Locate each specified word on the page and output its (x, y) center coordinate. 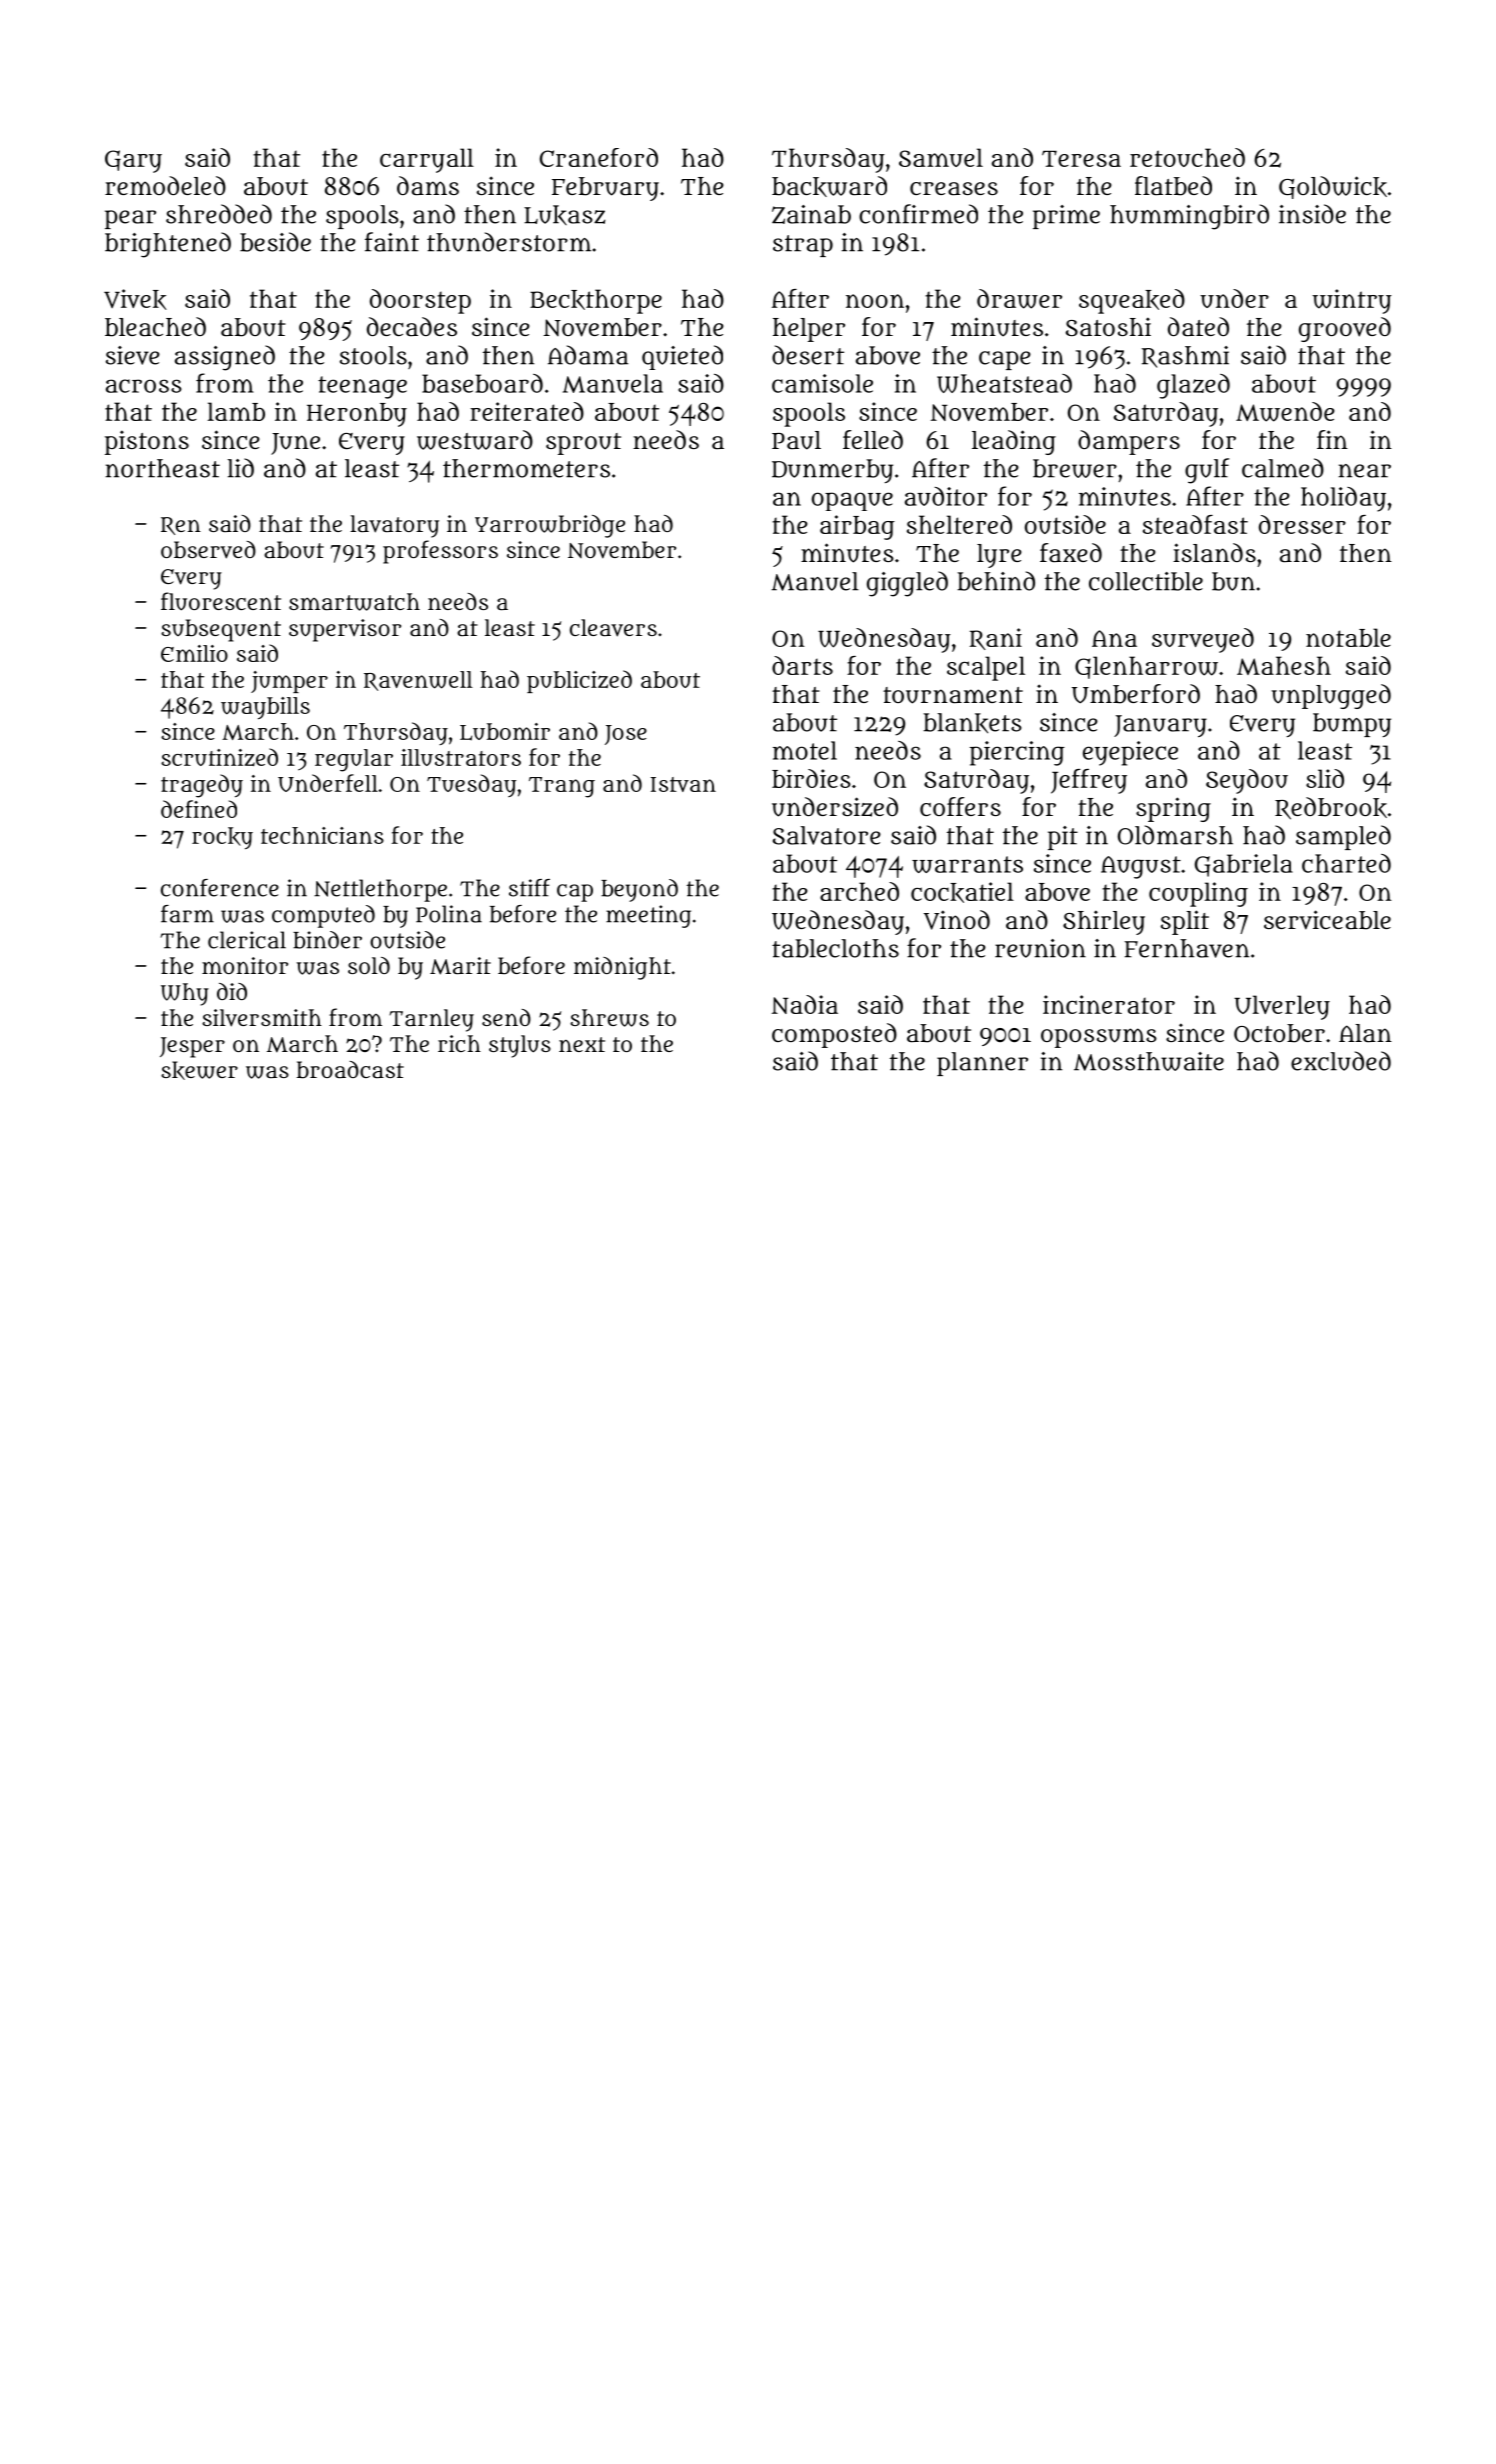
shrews (609, 1018)
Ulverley (1282, 1007)
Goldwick (1333, 187)
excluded (1341, 1061)
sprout (583, 444)
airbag (857, 527)
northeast (162, 468)
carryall (427, 160)
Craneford (599, 157)
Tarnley (431, 1020)
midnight (622, 968)
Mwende (1285, 412)
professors (440, 552)
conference (220, 888)
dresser (1302, 524)
